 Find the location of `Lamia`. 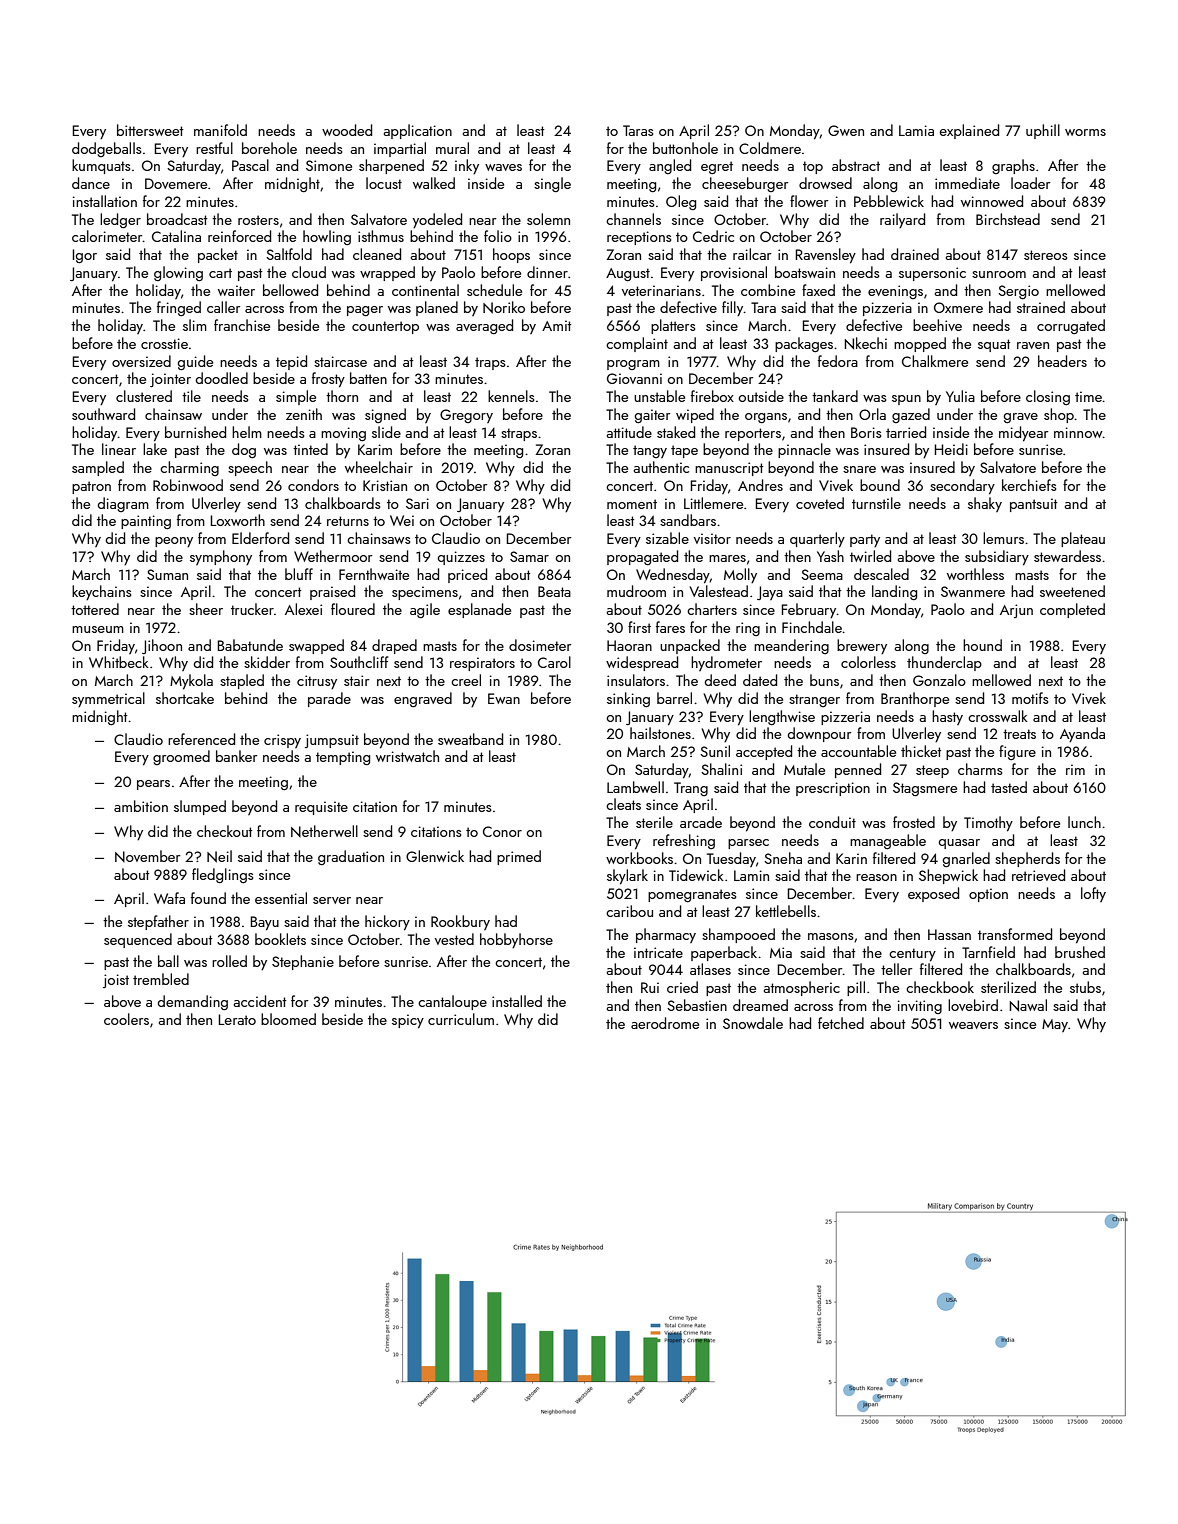

Lamia is located at coordinates (916, 130).
